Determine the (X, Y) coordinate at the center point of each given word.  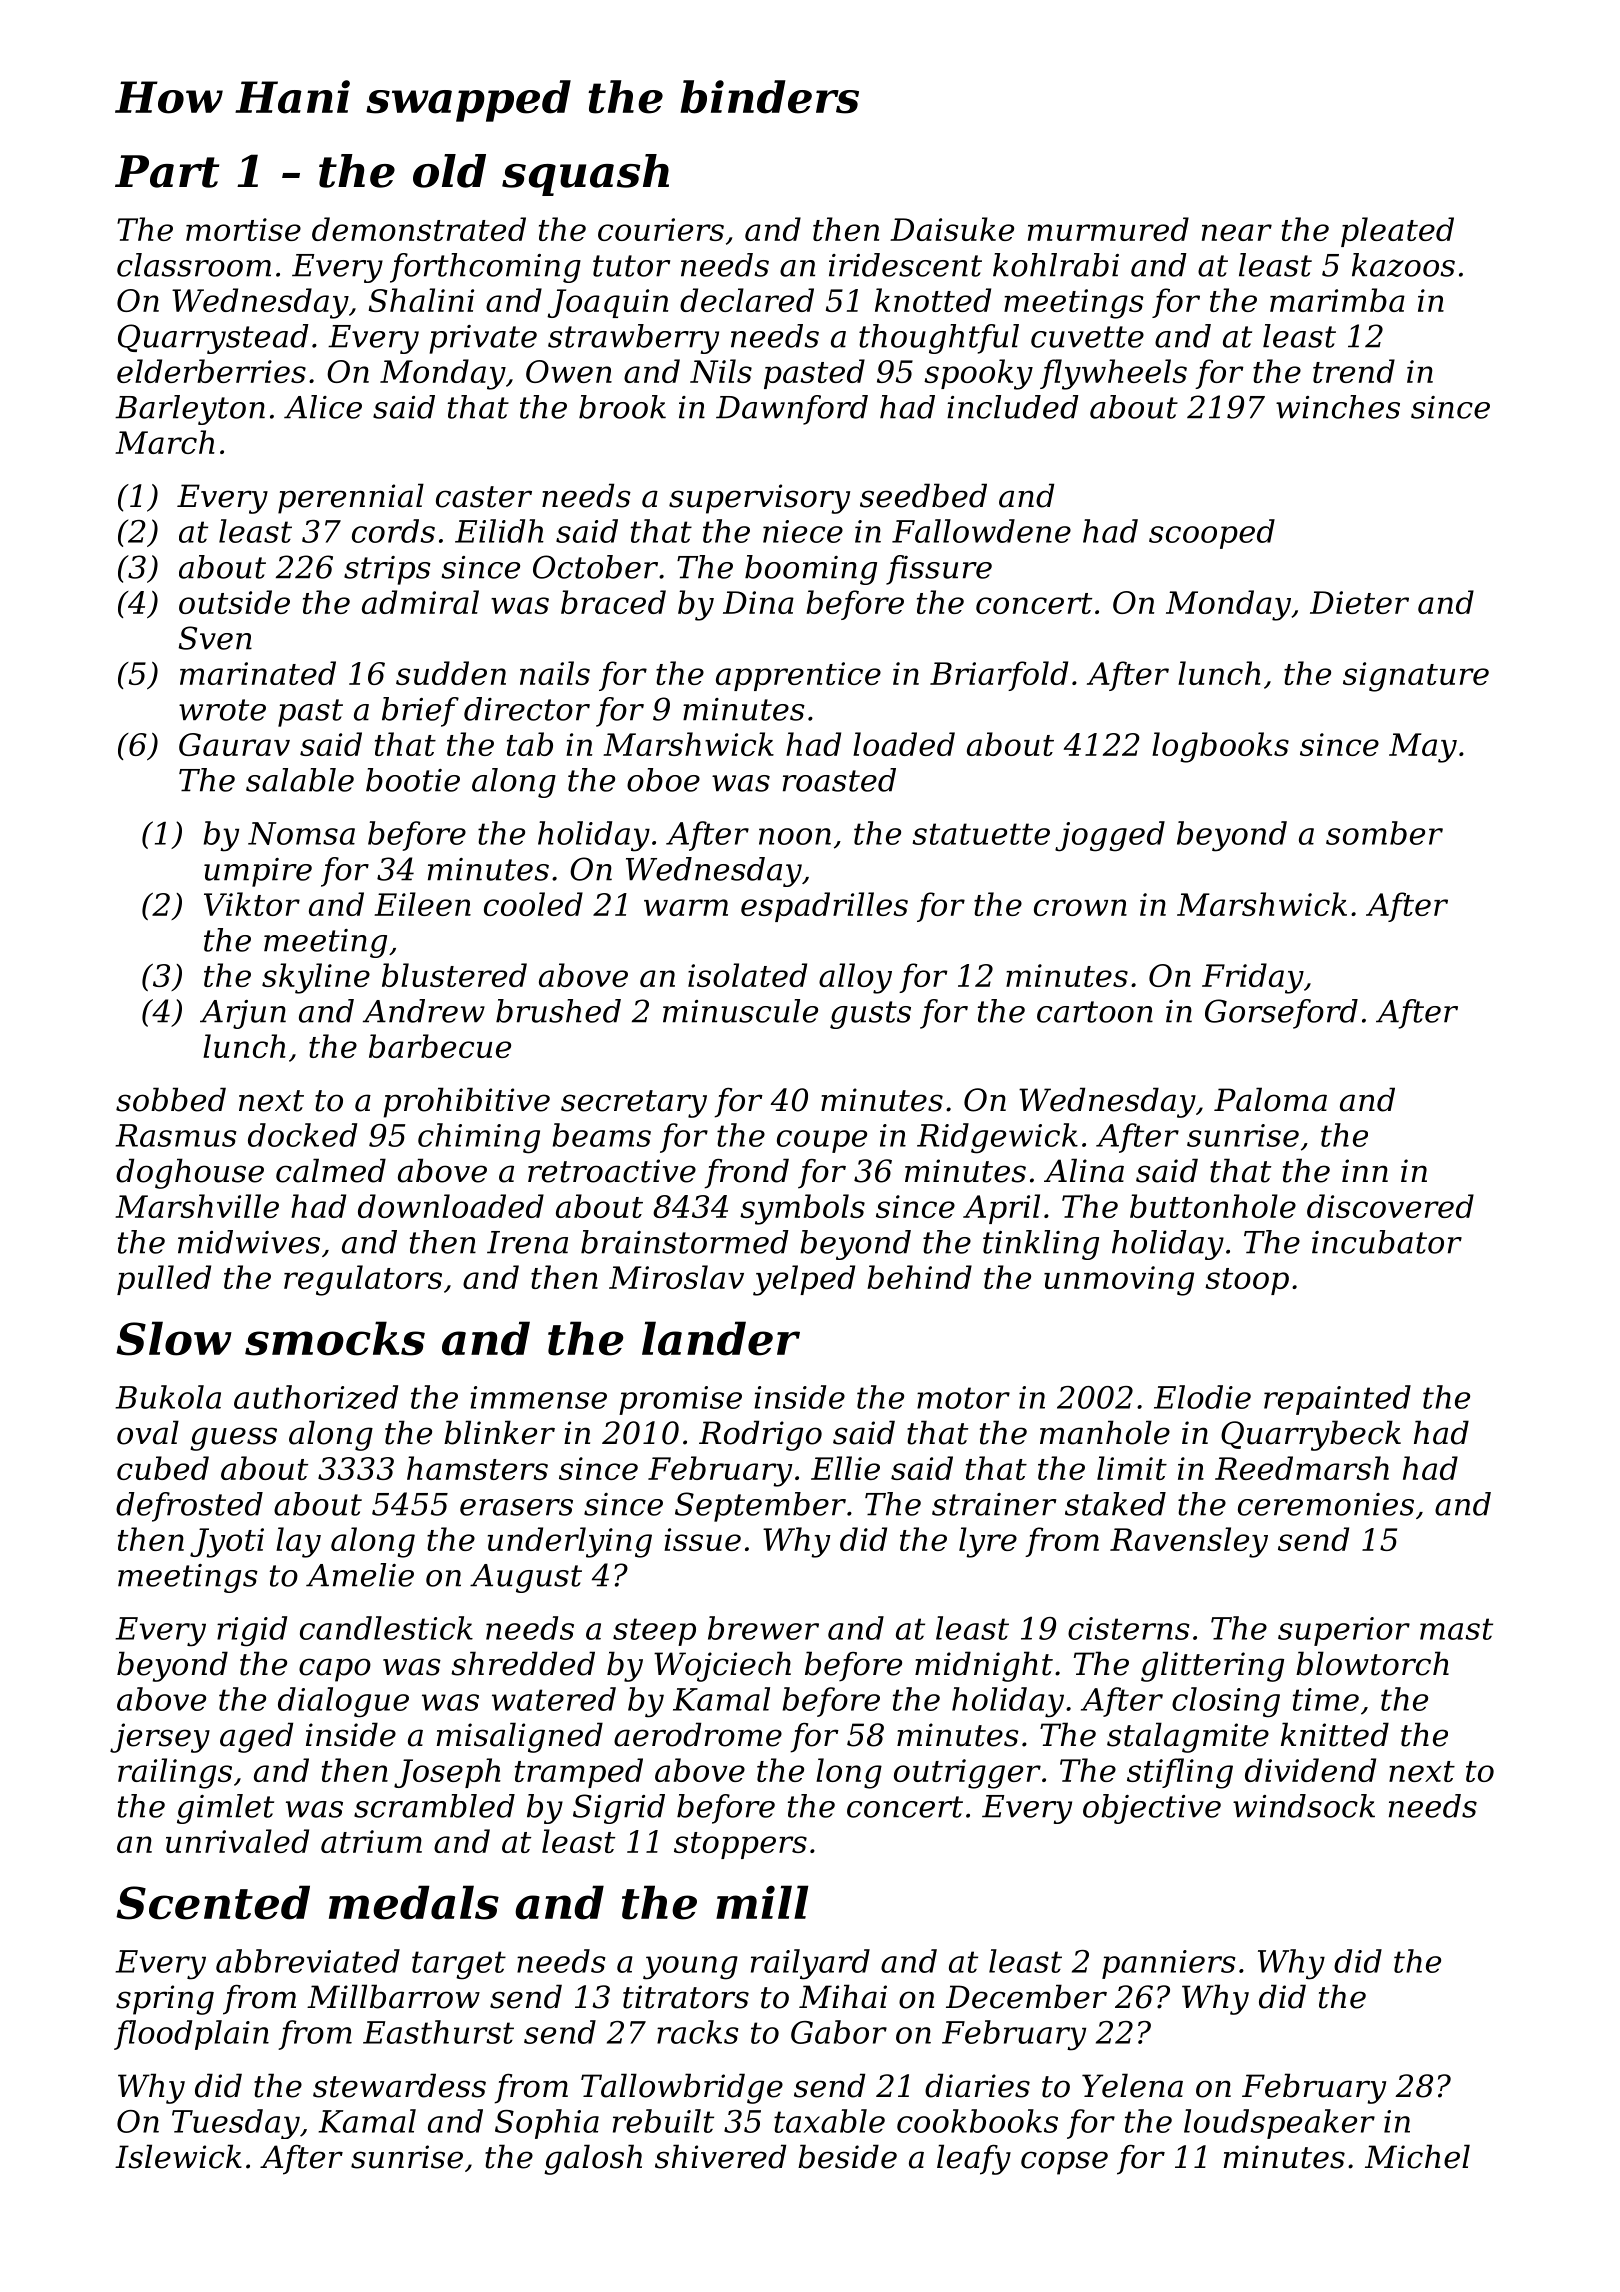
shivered (720, 2156)
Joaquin (607, 303)
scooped (1212, 534)
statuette (981, 834)
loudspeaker (1279, 2124)
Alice (323, 407)
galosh (593, 2159)
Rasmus (175, 1135)
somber (1384, 833)
